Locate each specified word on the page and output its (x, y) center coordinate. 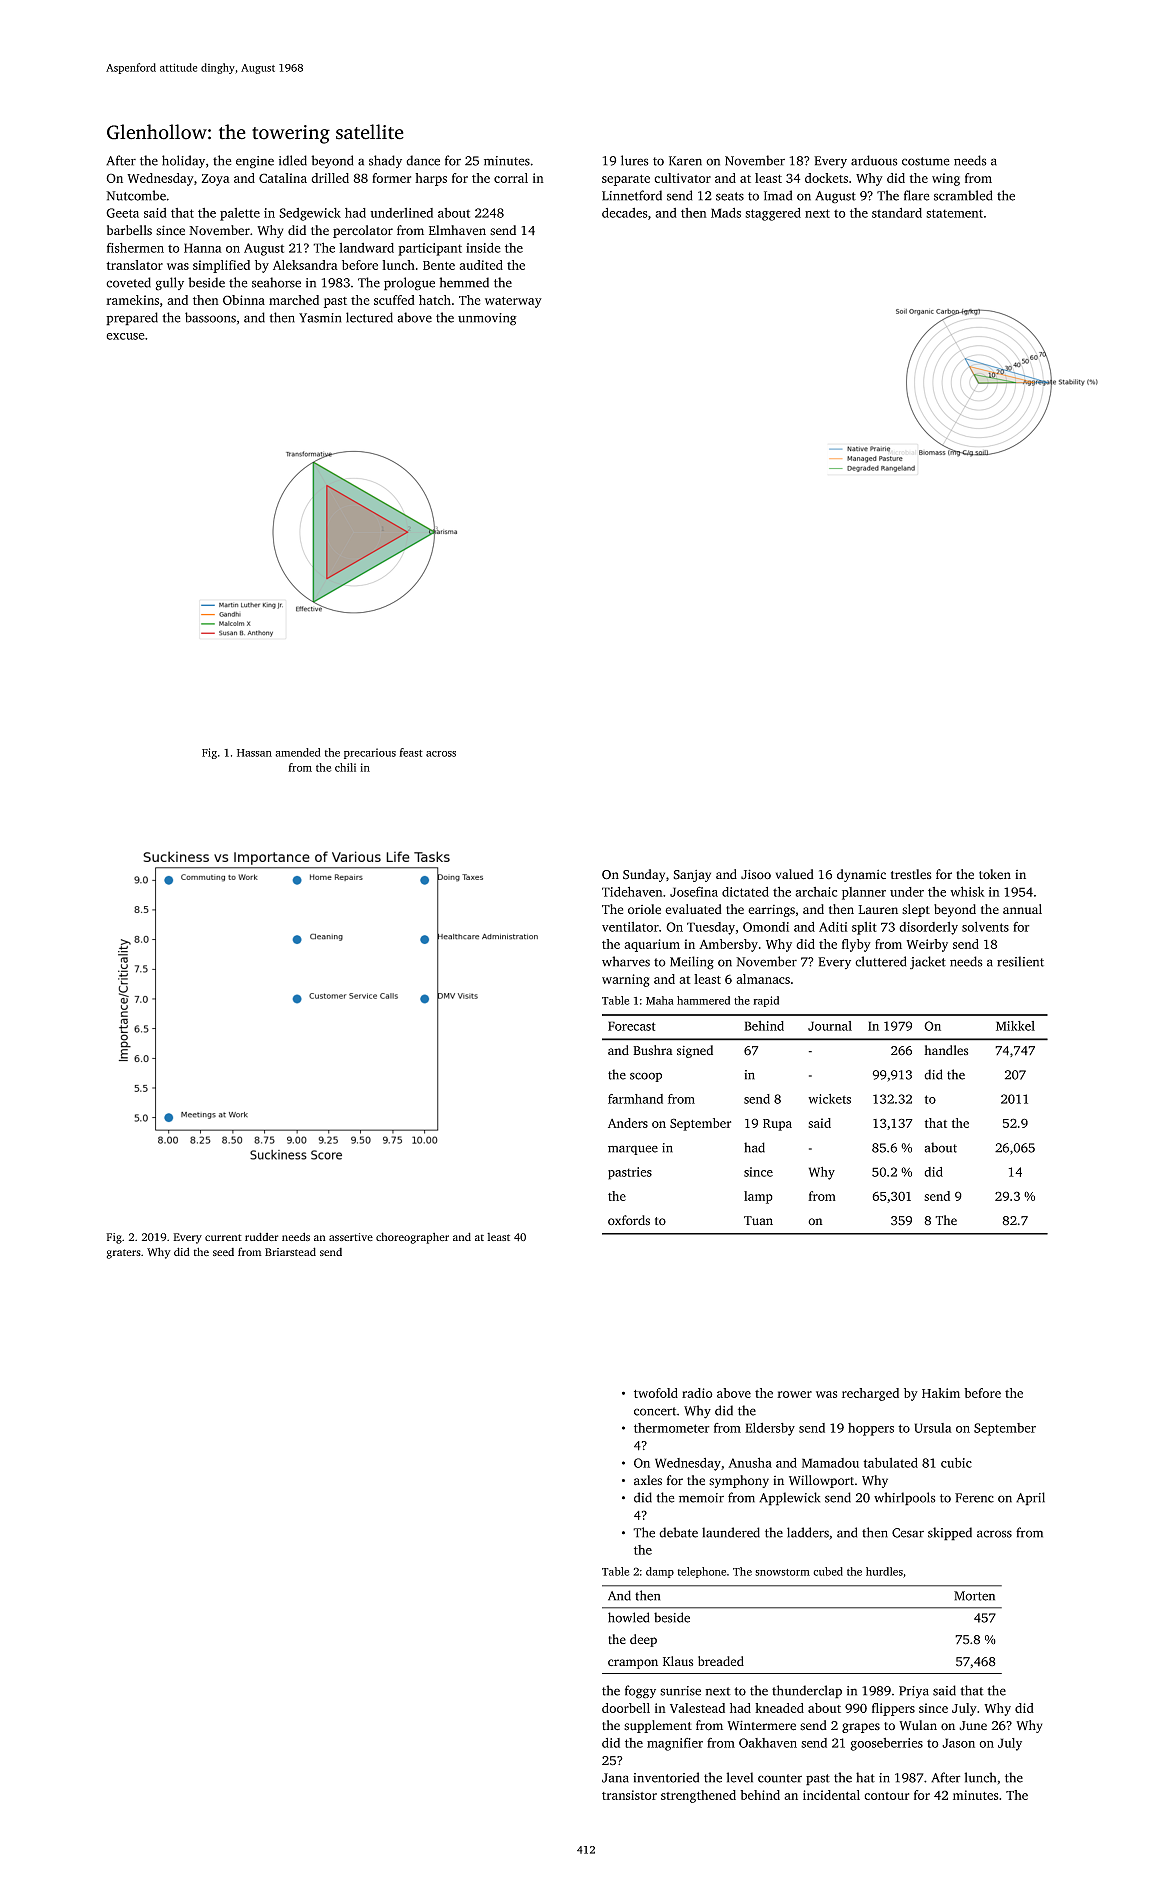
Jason (958, 1743)
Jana (615, 1778)
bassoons (210, 317)
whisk (967, 891)
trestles (911, 874)
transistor (629, 1795)
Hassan (254, 753)
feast (411, 752)
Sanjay (692, 876)
